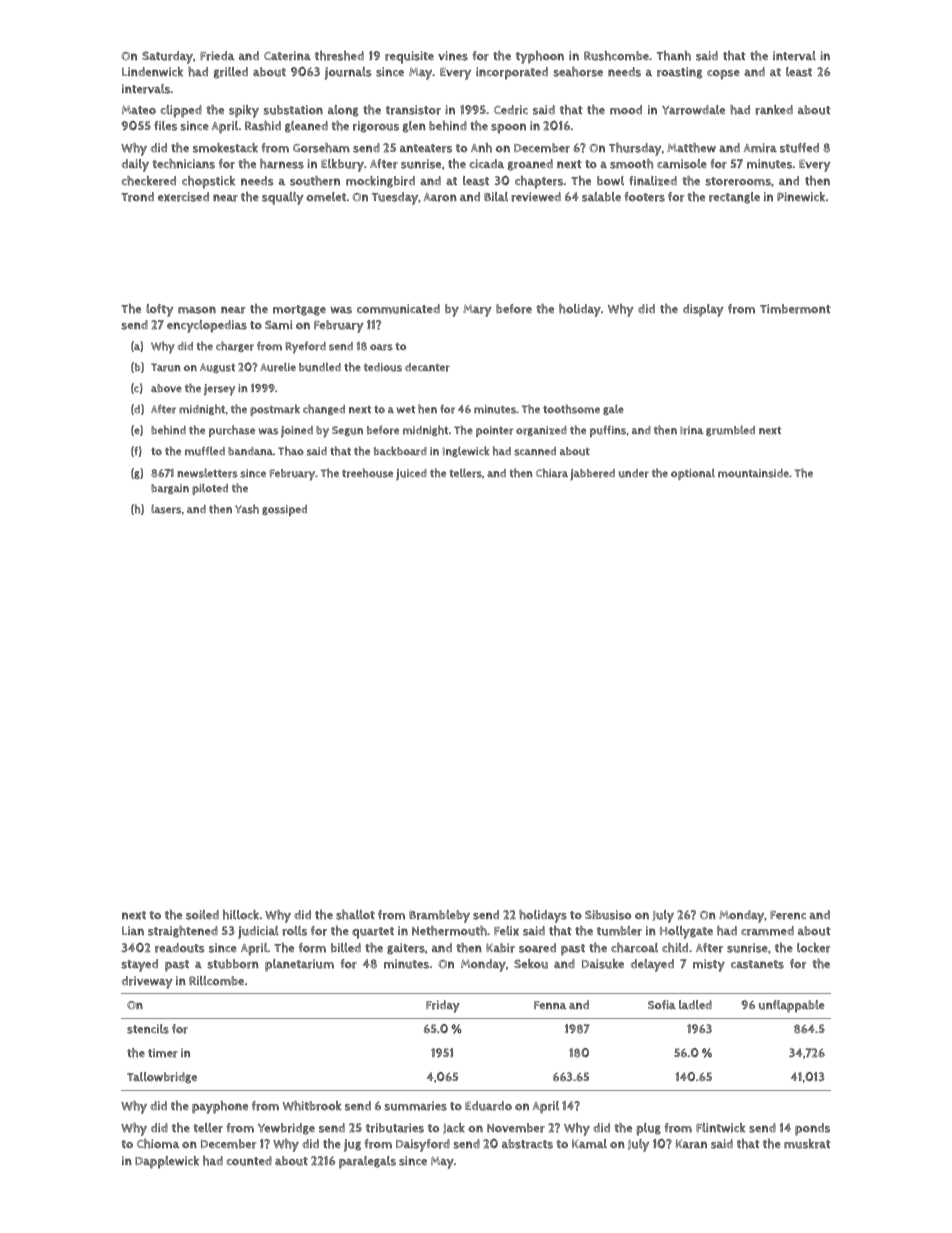  I want to click on mountainside, so click(753, 473).
